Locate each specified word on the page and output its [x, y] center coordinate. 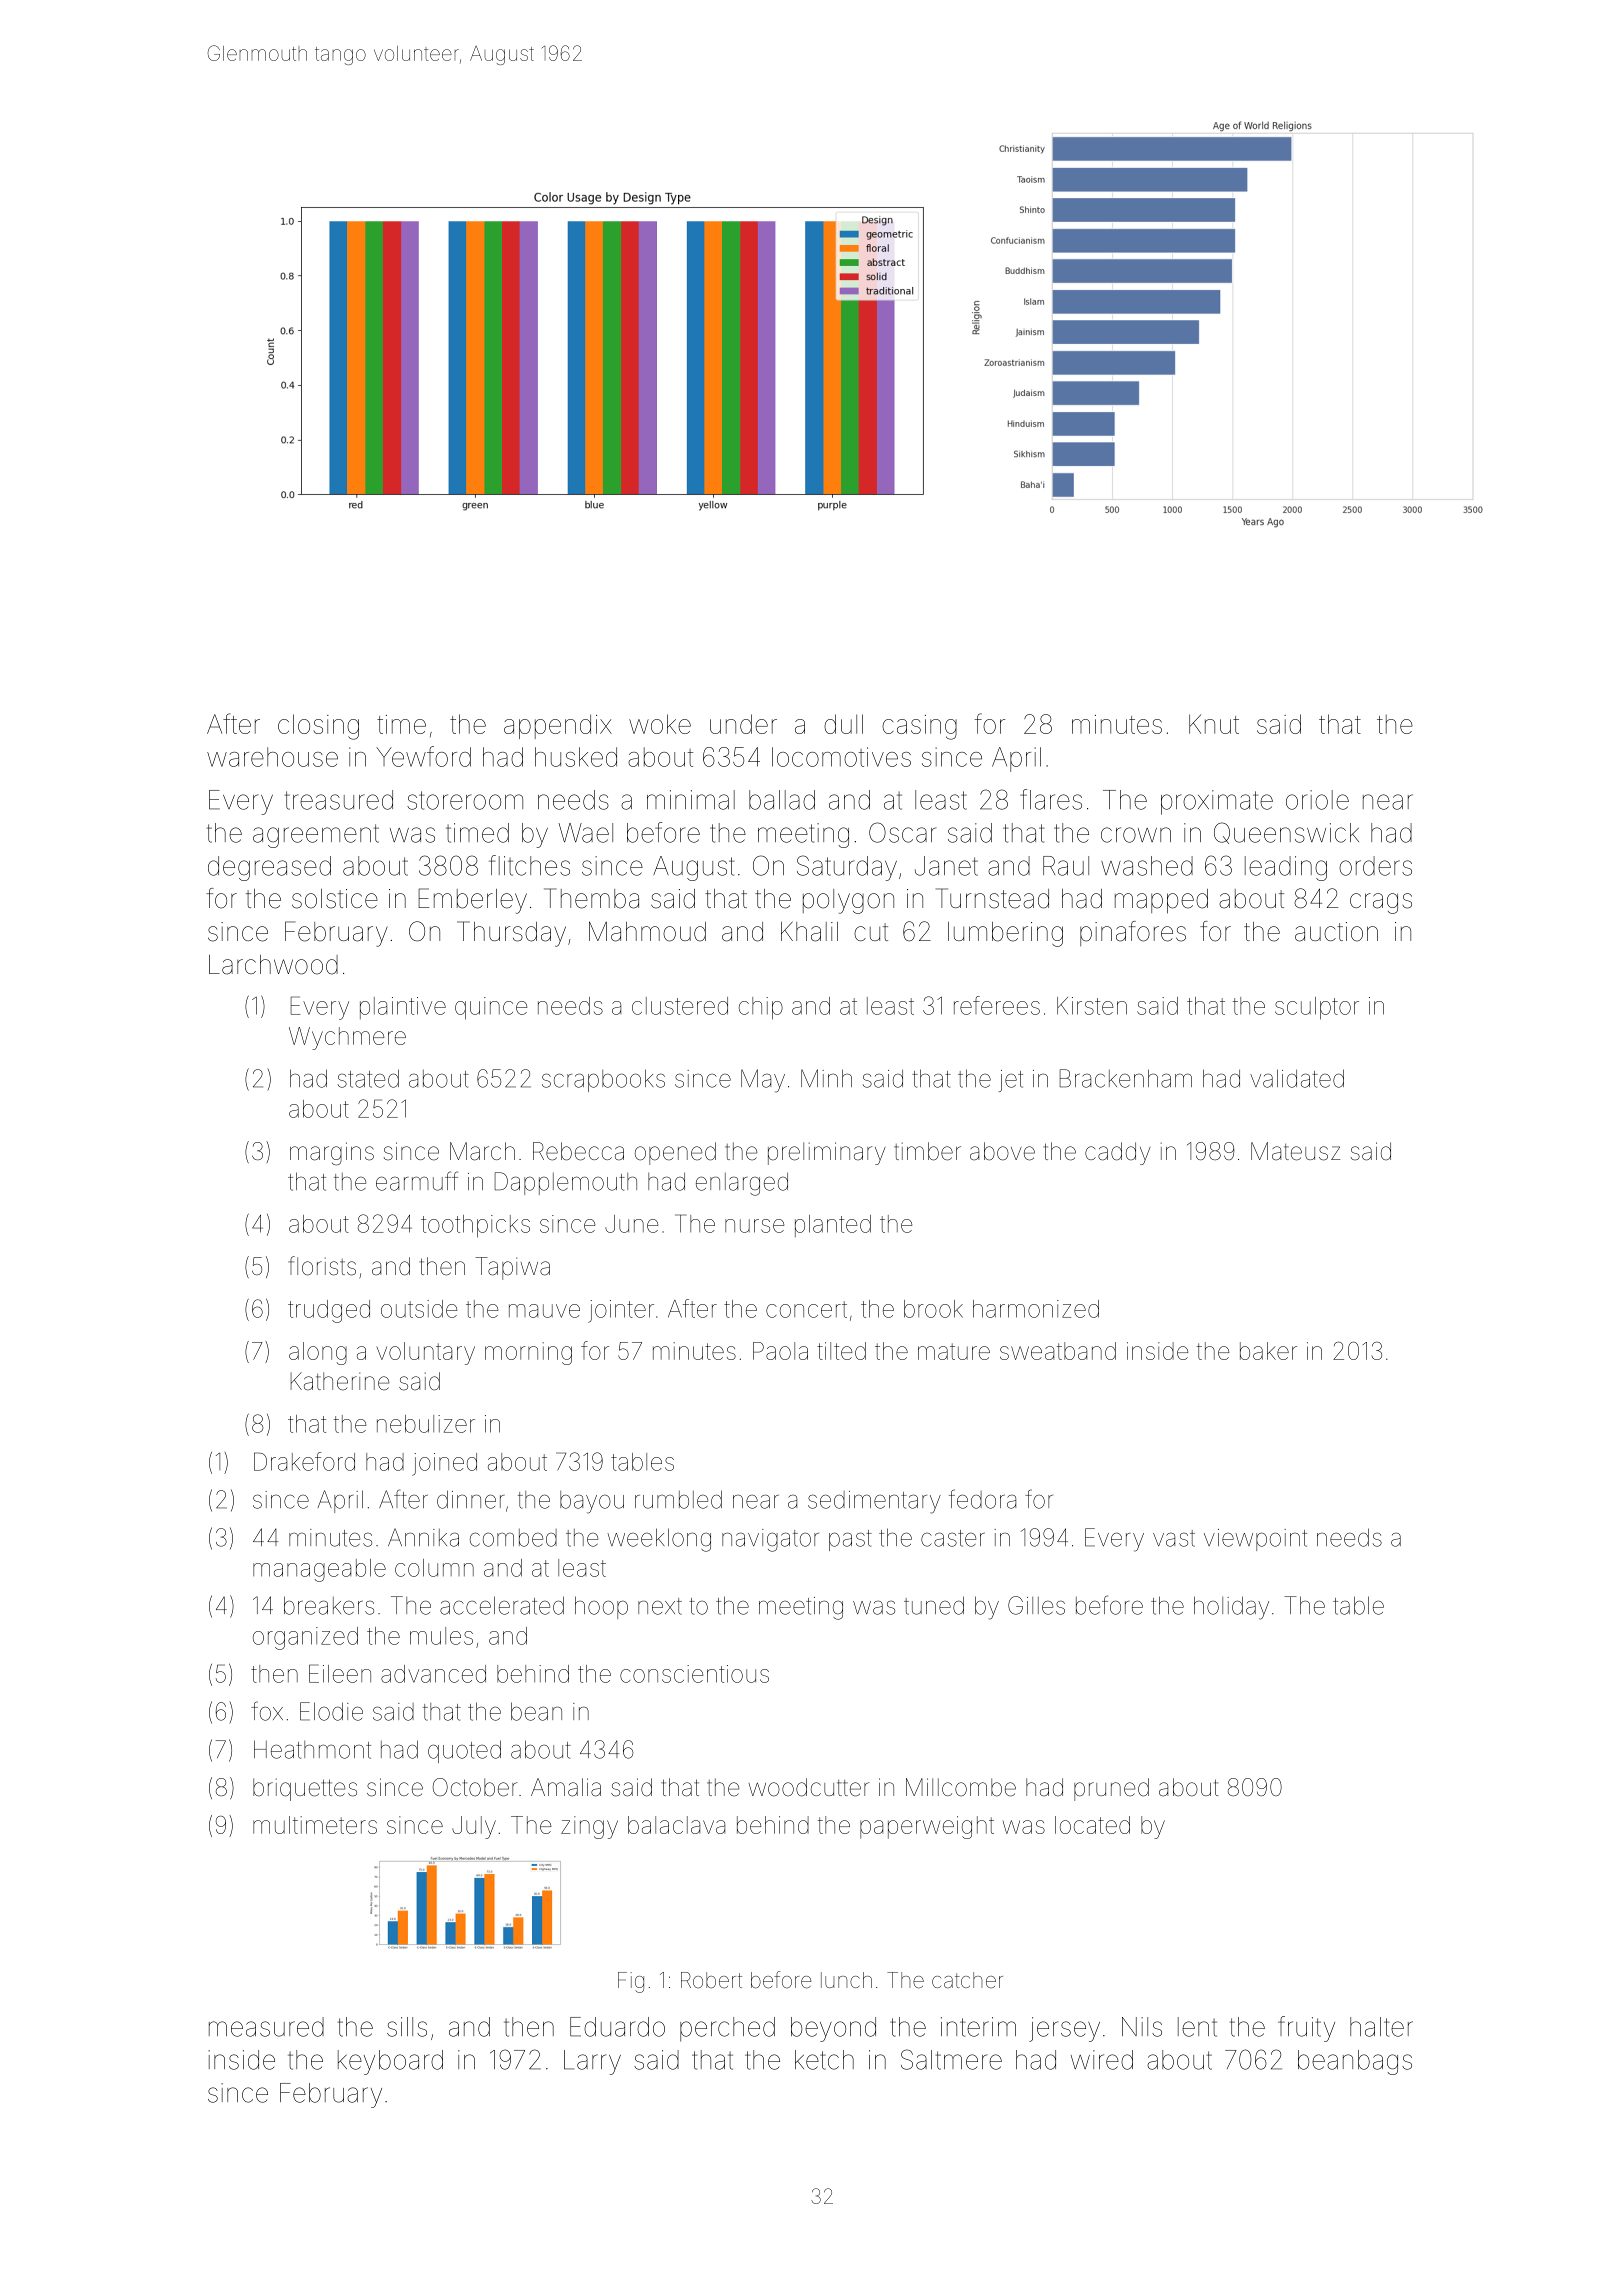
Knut [1214, 724]
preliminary [827, 1153]
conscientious [694, 1674]
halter [1381, 2027]
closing [318, 727]
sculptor [1317, 1008]
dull [843, 724]
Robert [711, 1980]
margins [332, 1154]
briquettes [305, 1789]
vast [1174, 1538]
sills [407, 2027]
